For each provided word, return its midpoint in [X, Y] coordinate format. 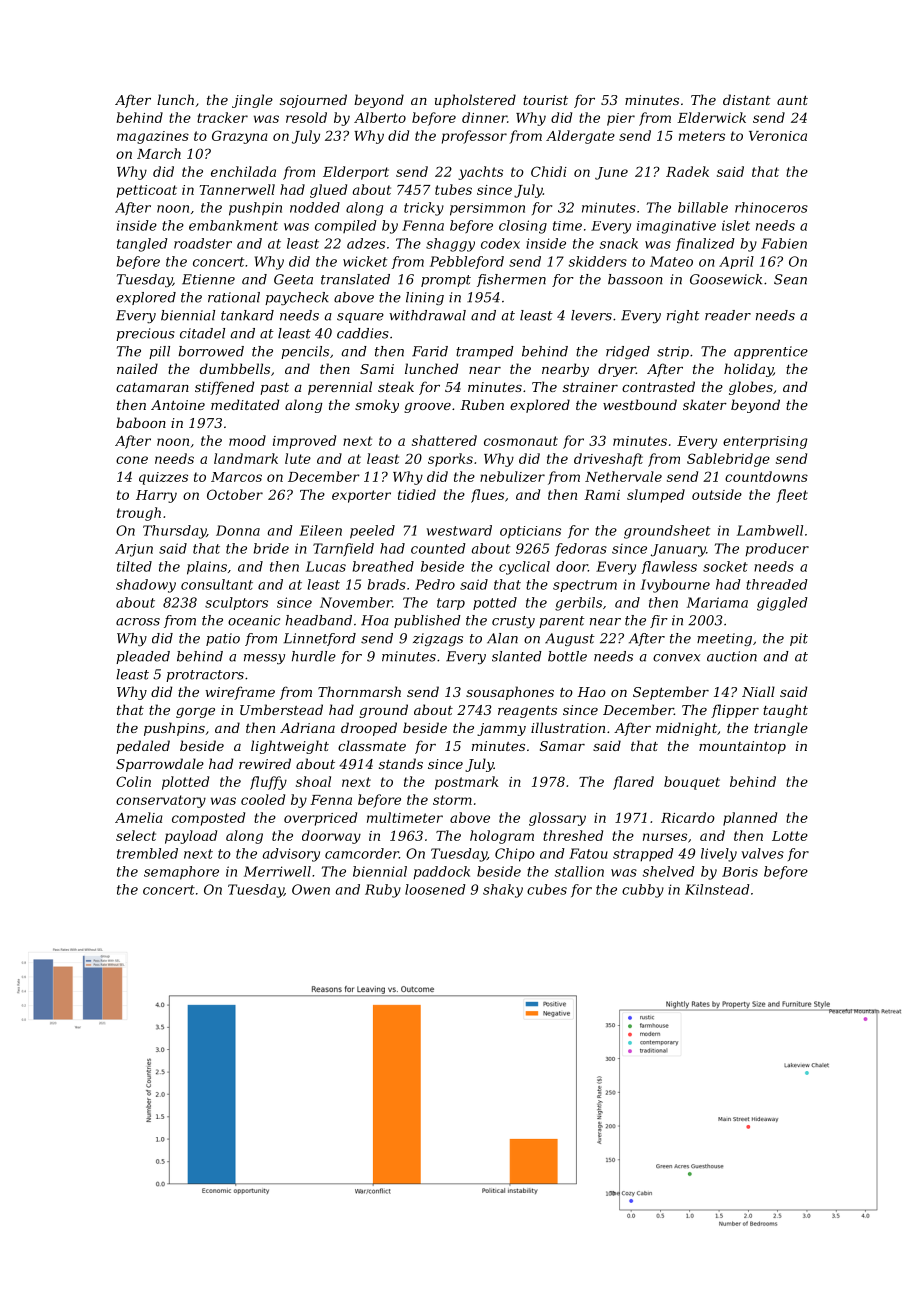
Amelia [139, 817]
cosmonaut [521, 441]
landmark [246, 458]
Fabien [784, 243]
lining [425, 298]
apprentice [771, 352]
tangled [142, 245]
